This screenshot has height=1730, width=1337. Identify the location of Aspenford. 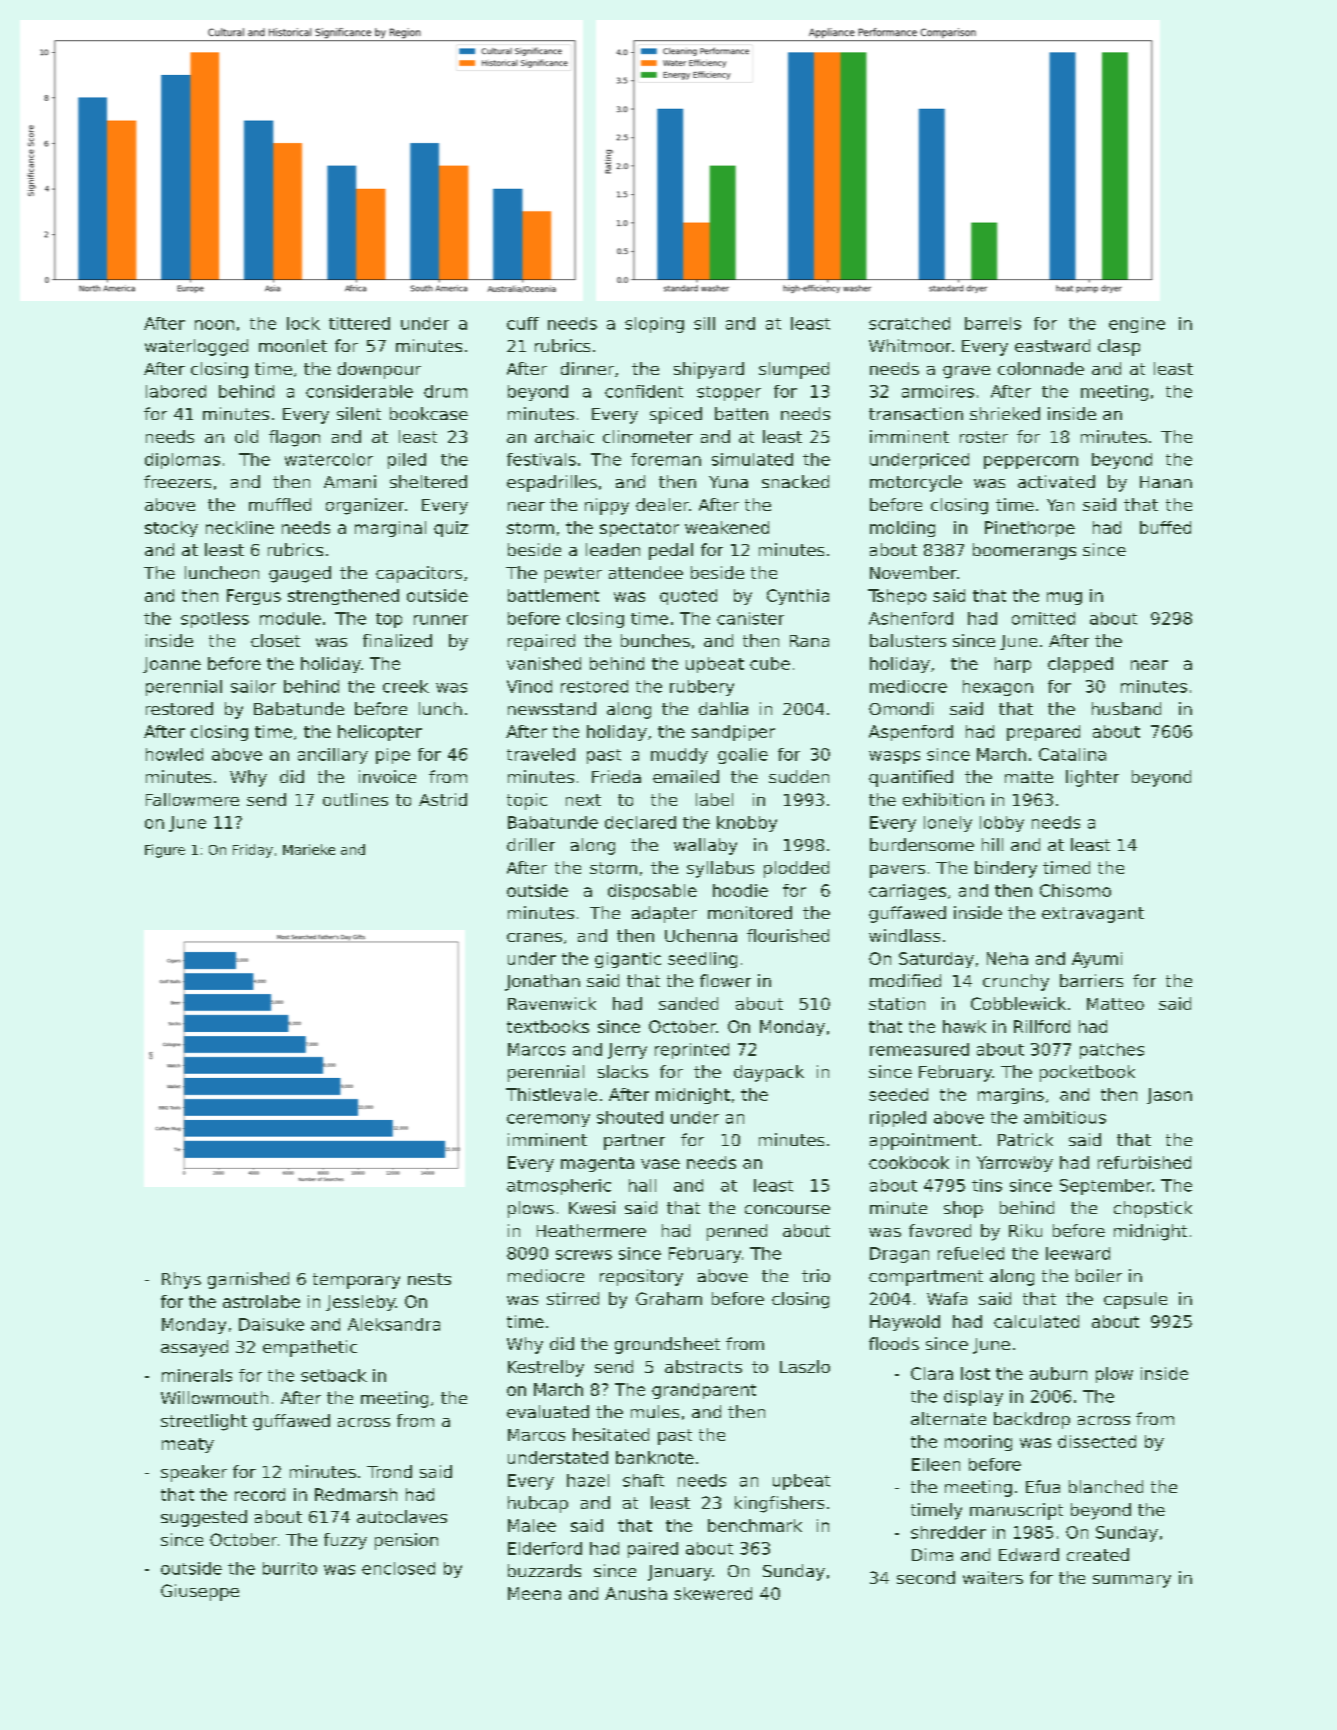
(911, 733).
